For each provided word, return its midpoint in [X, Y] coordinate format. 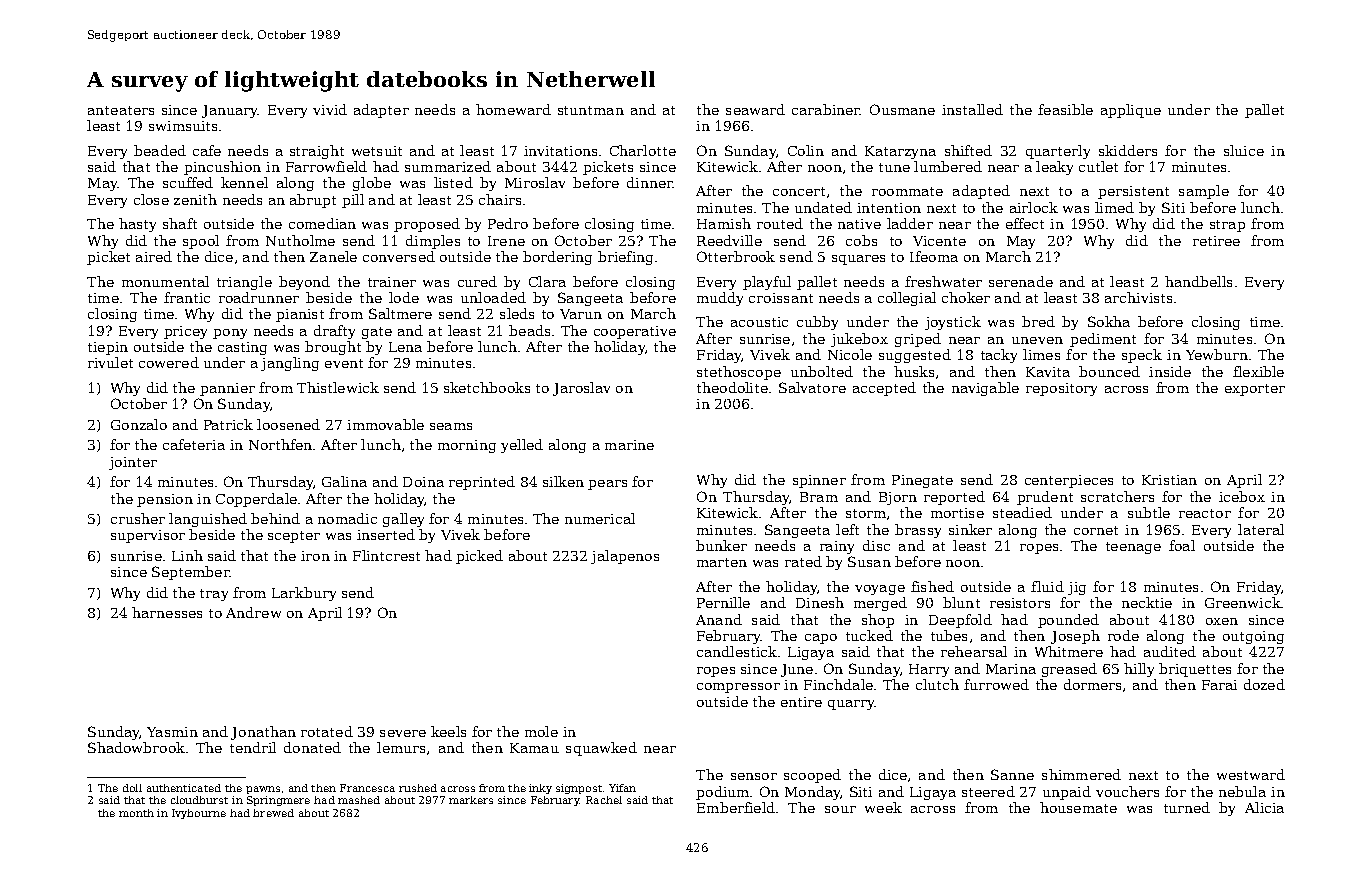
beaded [160, 150]
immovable [385, 424]
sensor [754, 776]
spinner [819, 481]
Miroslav [535, 182]
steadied [1022, 512]
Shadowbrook [136, 747]
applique [1131, 111]
